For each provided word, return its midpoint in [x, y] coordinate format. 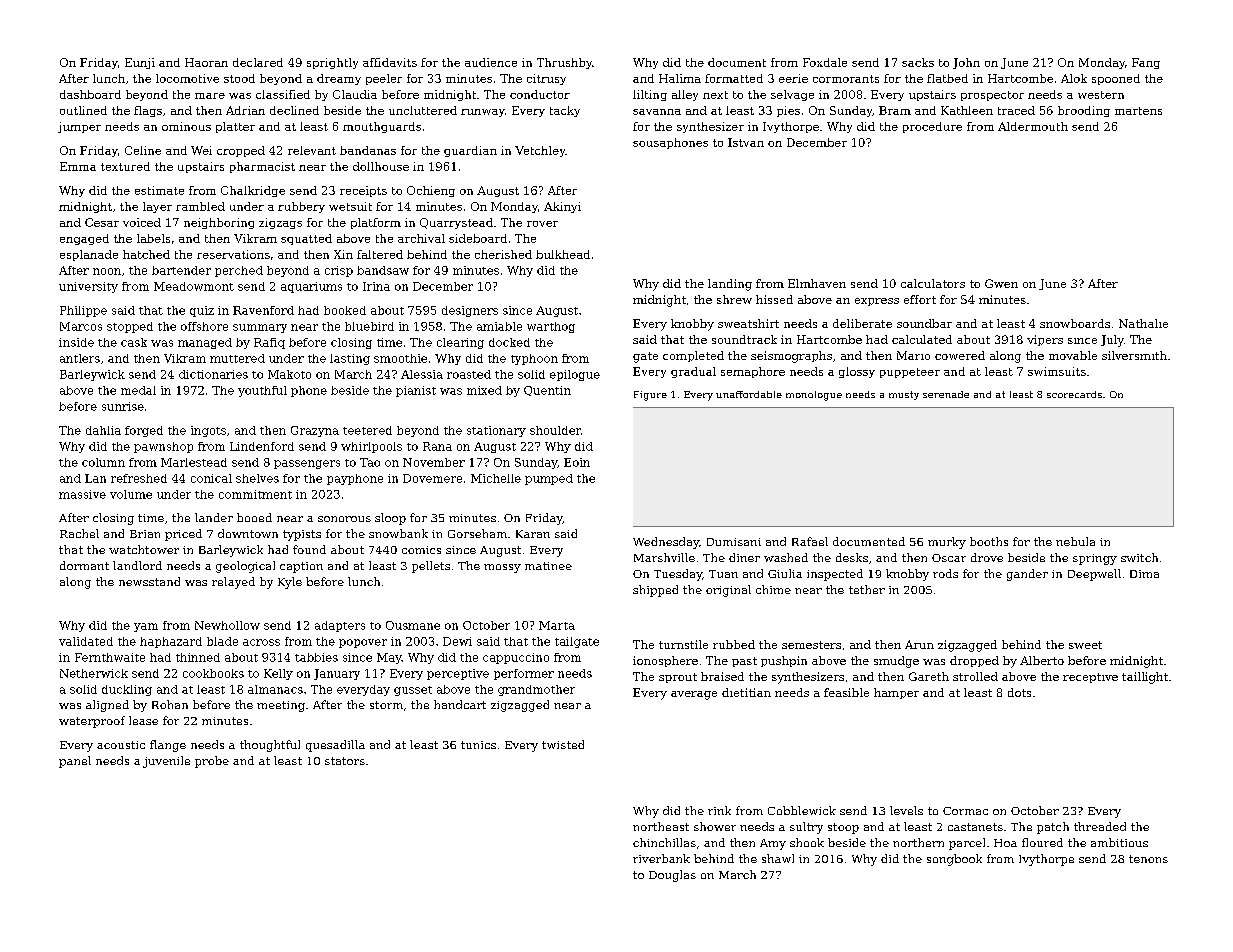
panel [75, 762]
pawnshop [163, 447]
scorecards [1074, 394]
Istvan [746, 142]
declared [258, 62]
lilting [650, 95]
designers [470, 311]
